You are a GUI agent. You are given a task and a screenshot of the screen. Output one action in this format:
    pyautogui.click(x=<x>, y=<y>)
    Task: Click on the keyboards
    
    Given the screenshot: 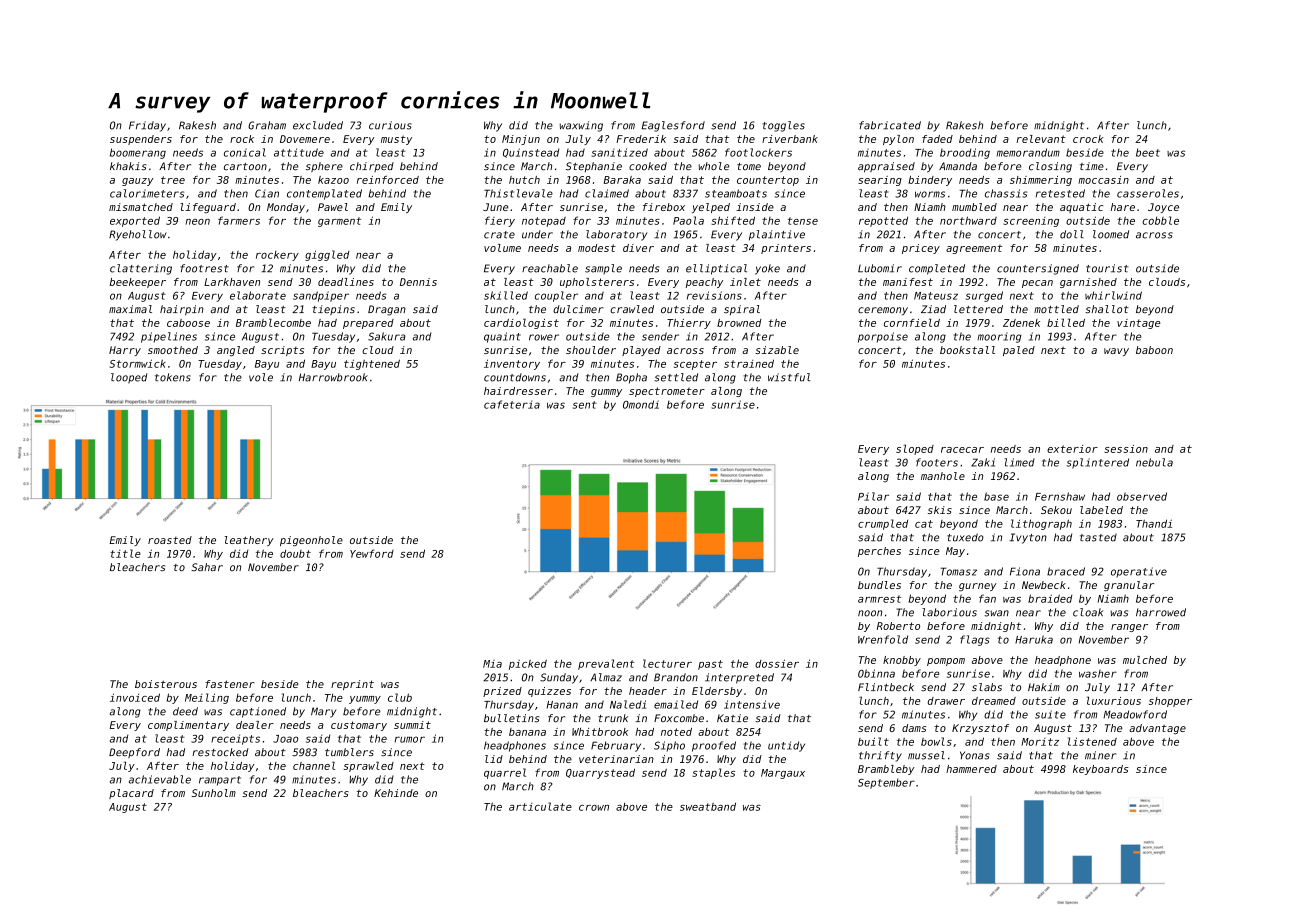 What is the action you would take?
    pyautogui.click(x=1100, y=770)
